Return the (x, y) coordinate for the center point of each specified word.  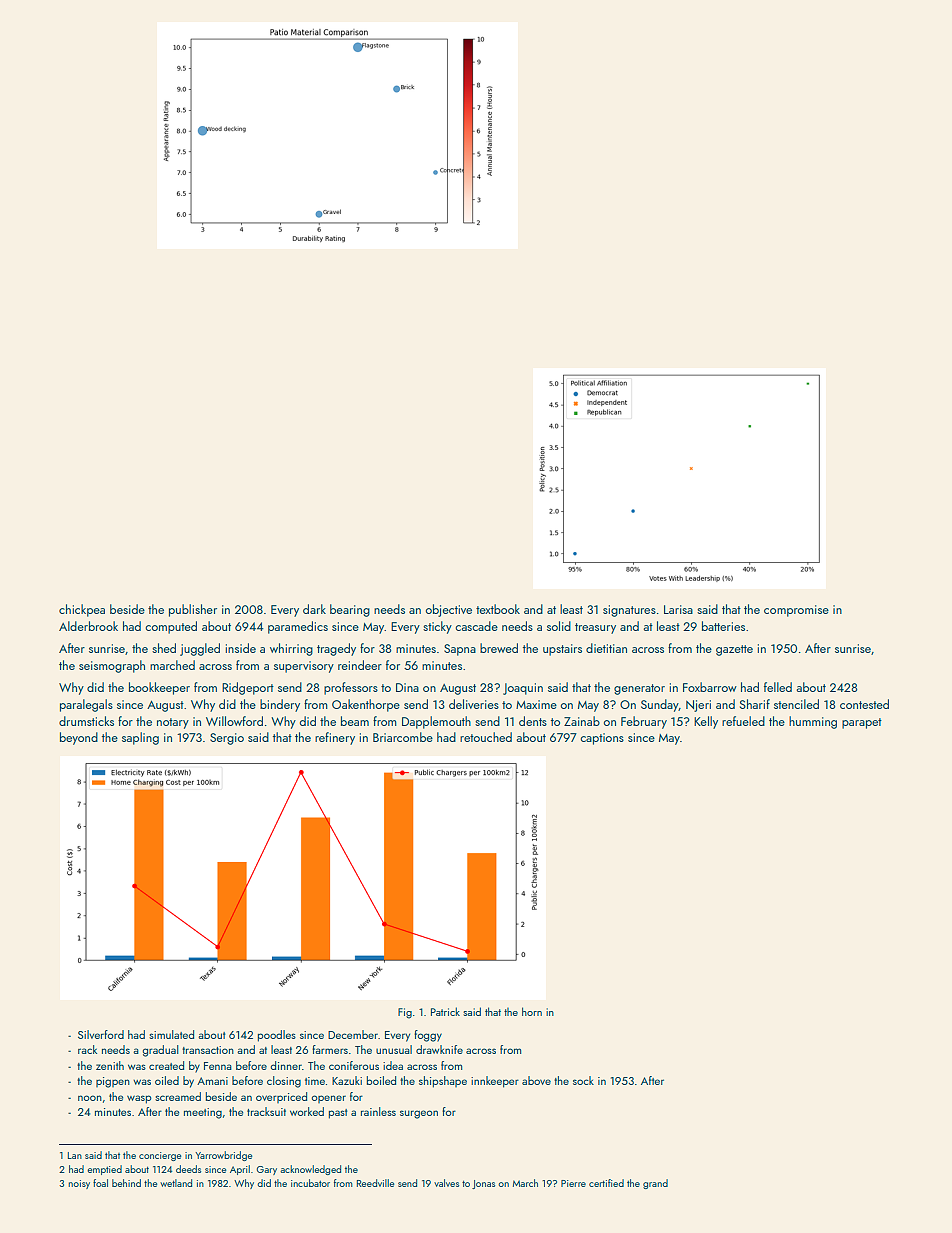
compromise (796, 611)
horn (532, 1011)
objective (449, 610)
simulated (172, 1034)
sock (583, 1080)
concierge (160, 1156)
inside (241, 648)
